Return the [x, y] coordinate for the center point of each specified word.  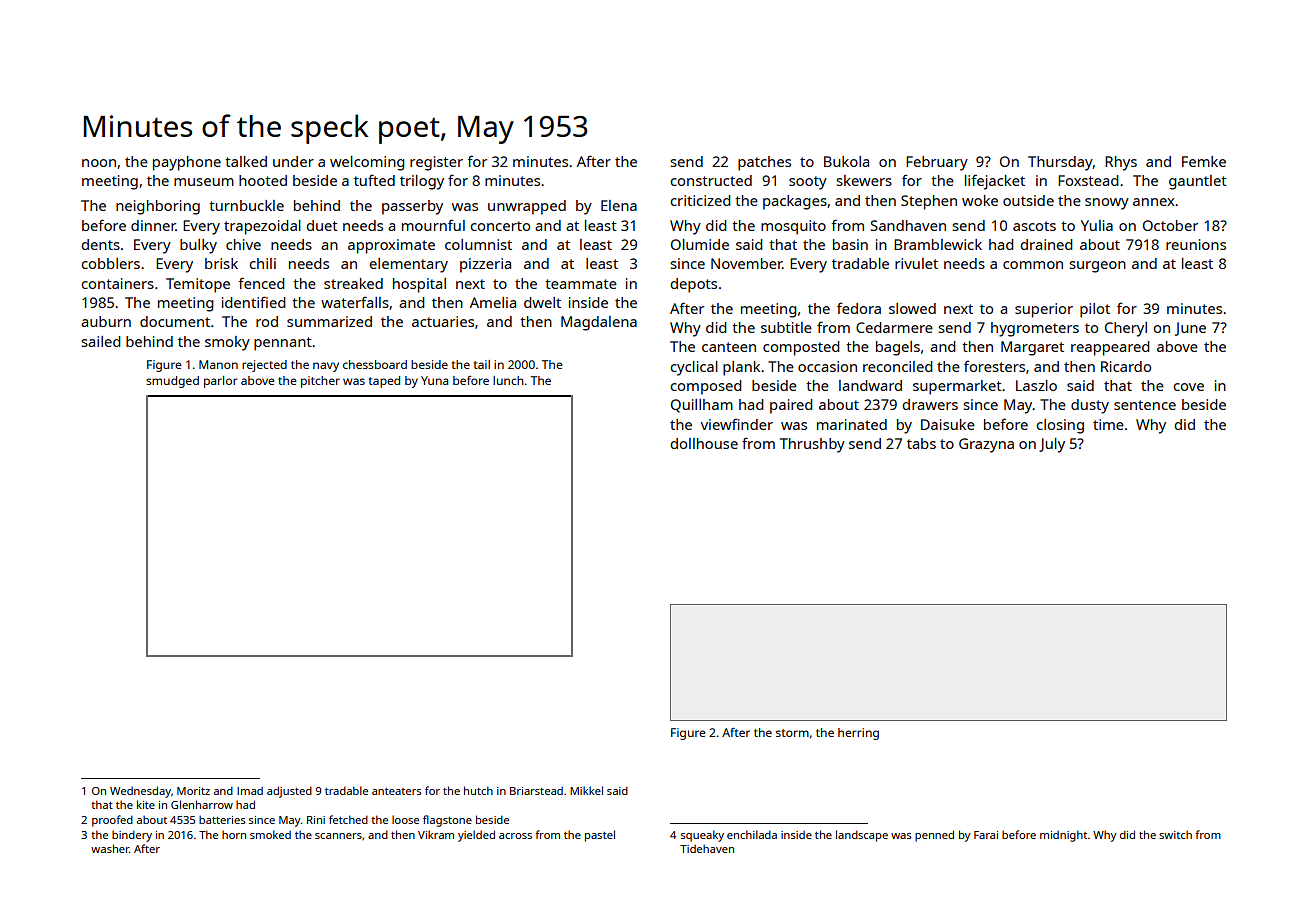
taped [384, 382]
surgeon [1097, 267]
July [1052, 445]
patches [764, 163]
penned [934, 836]
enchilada [752, 834]
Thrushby [812, 445]
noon [99, 163]
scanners [338, 836]
